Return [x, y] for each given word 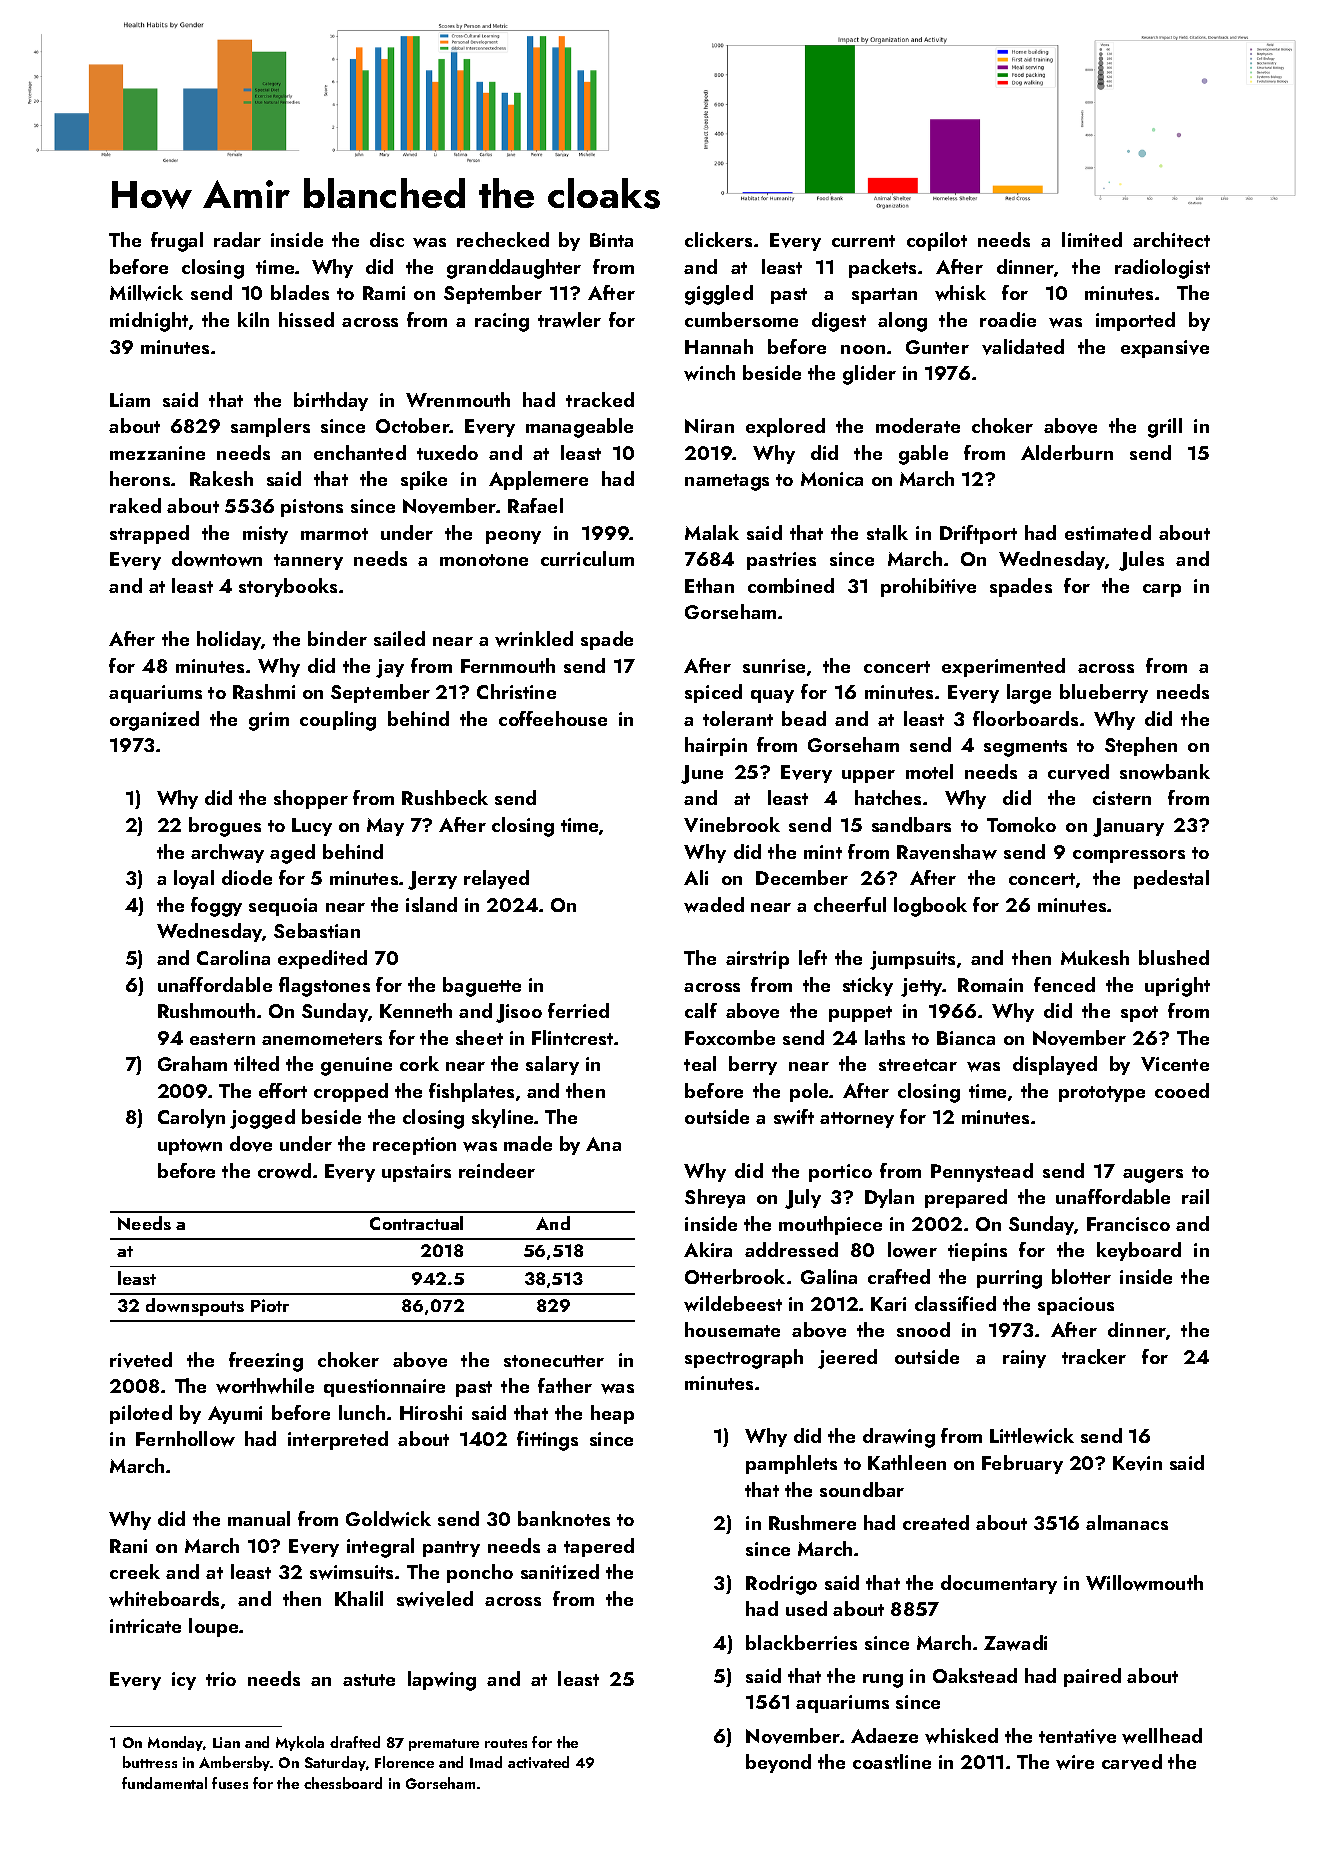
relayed [496, 879]
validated [1023, 347]
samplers [270, 427]
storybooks [288, 587]
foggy [216, 907]
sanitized [560, 1571]
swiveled [435, 1599]
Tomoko [1021, 824]
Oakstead [975, 1675]
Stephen [1141, 746]
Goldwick [388, 1519]
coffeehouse [553, 718]
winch [709, 373]
